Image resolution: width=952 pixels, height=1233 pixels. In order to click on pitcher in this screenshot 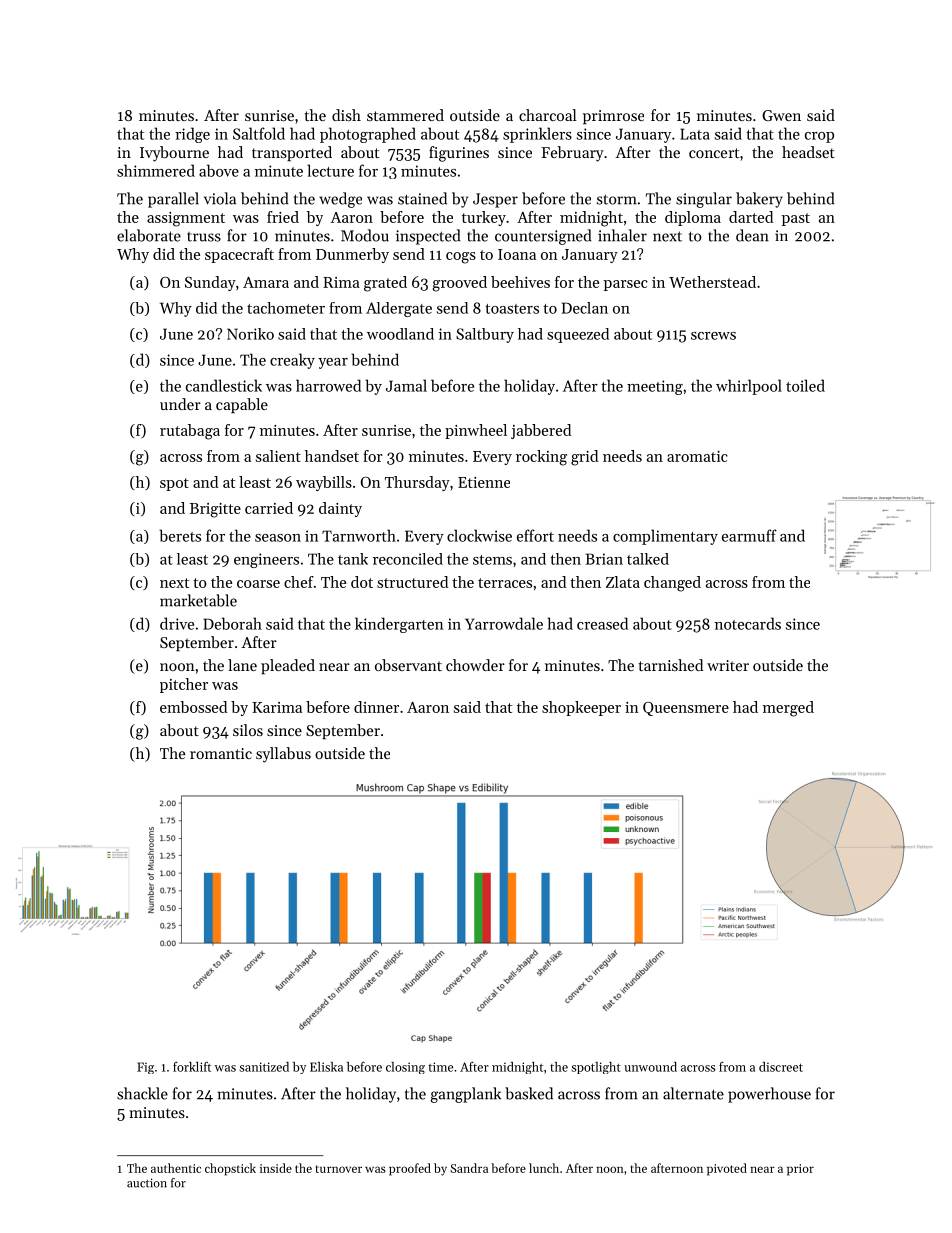, I will do `click(184, 685)`.
